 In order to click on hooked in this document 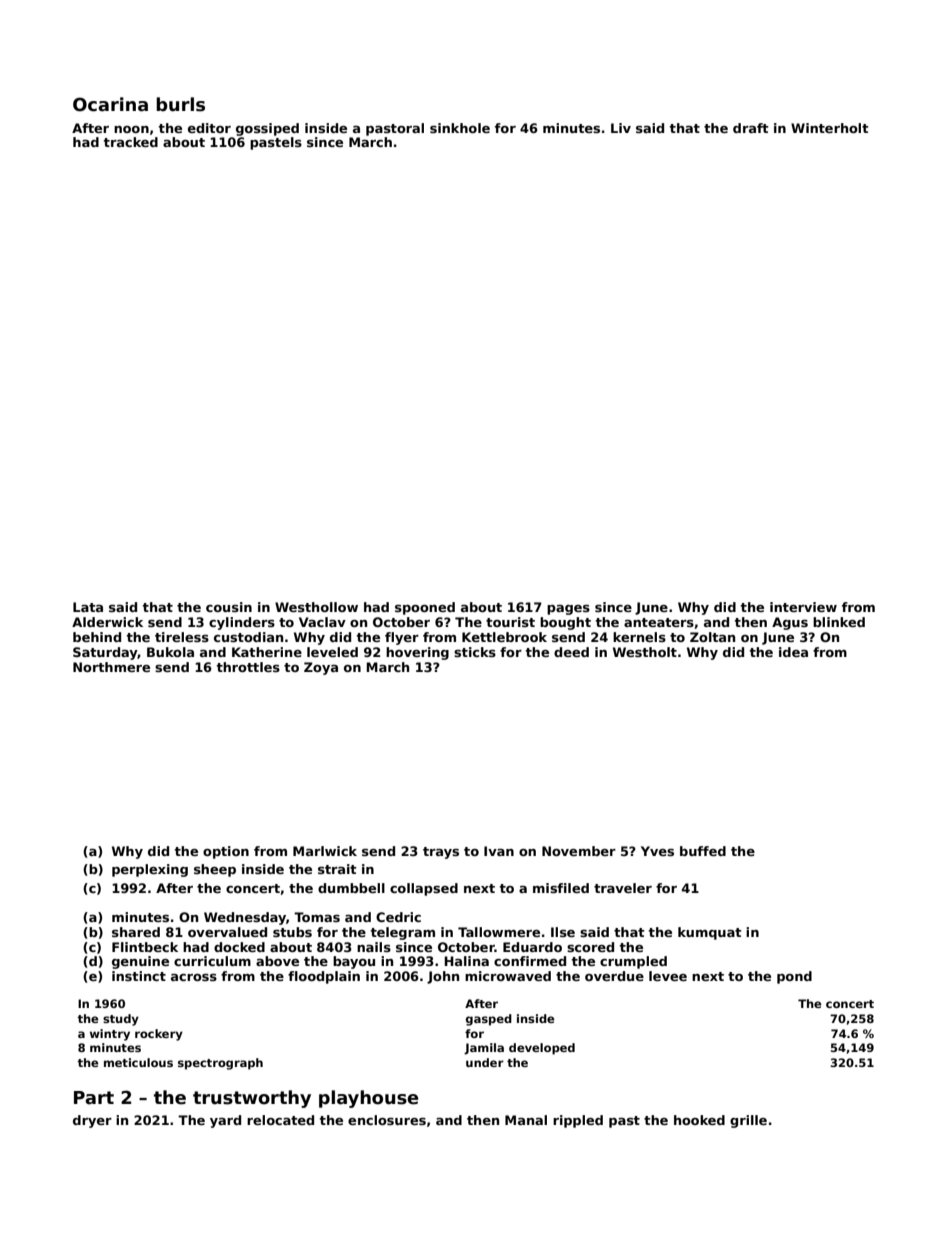, I will do `click(699, 1120)`.
